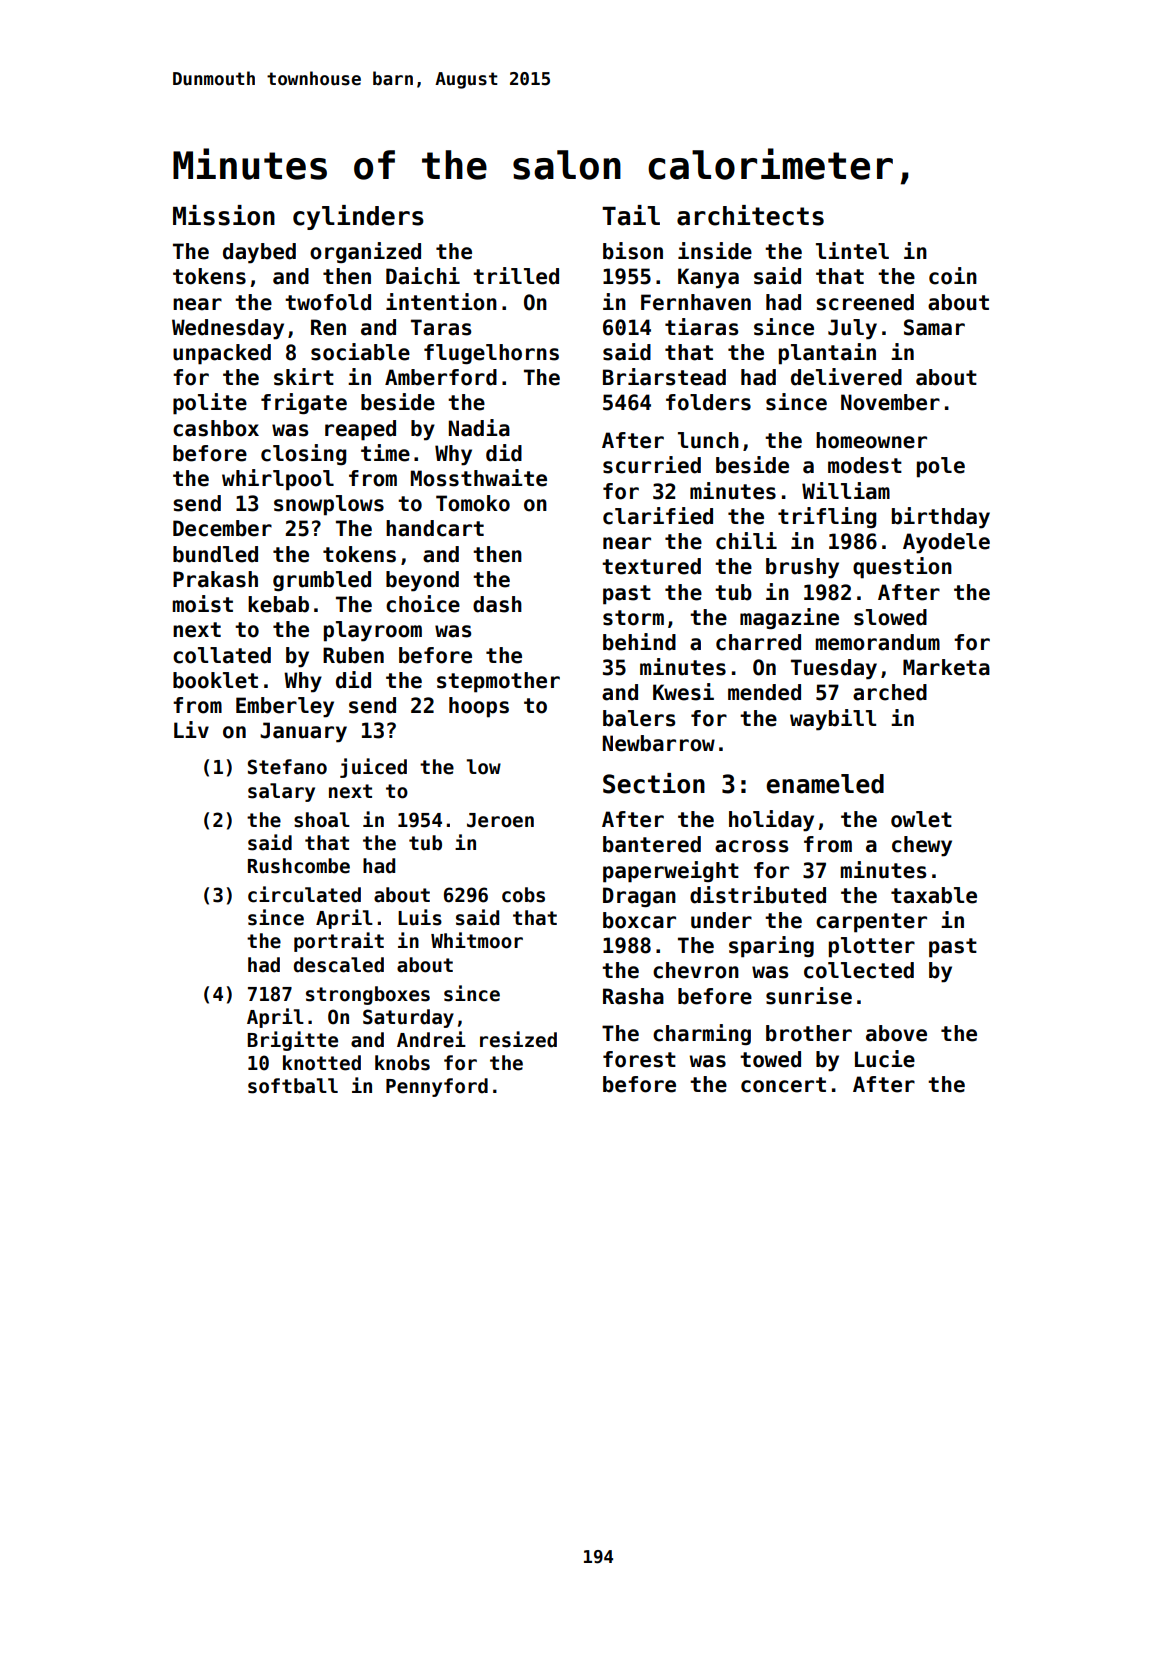 This image has height=1654, width=1165. What do you see at coordinates (921, 819) in the image?
I see `owlet` at bounding box center [921, 819].
